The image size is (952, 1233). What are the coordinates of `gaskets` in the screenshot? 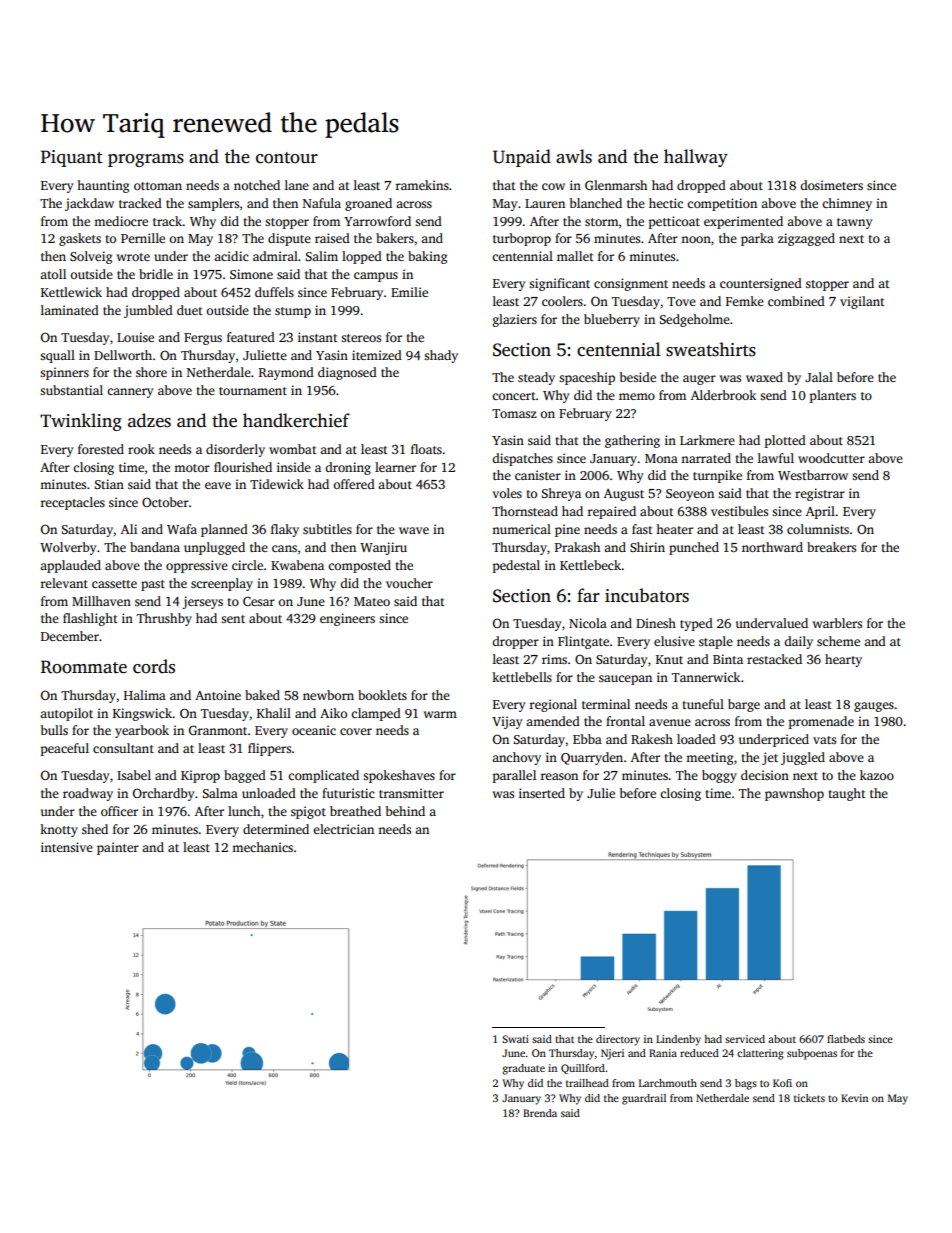 It's located at (80, 239).
